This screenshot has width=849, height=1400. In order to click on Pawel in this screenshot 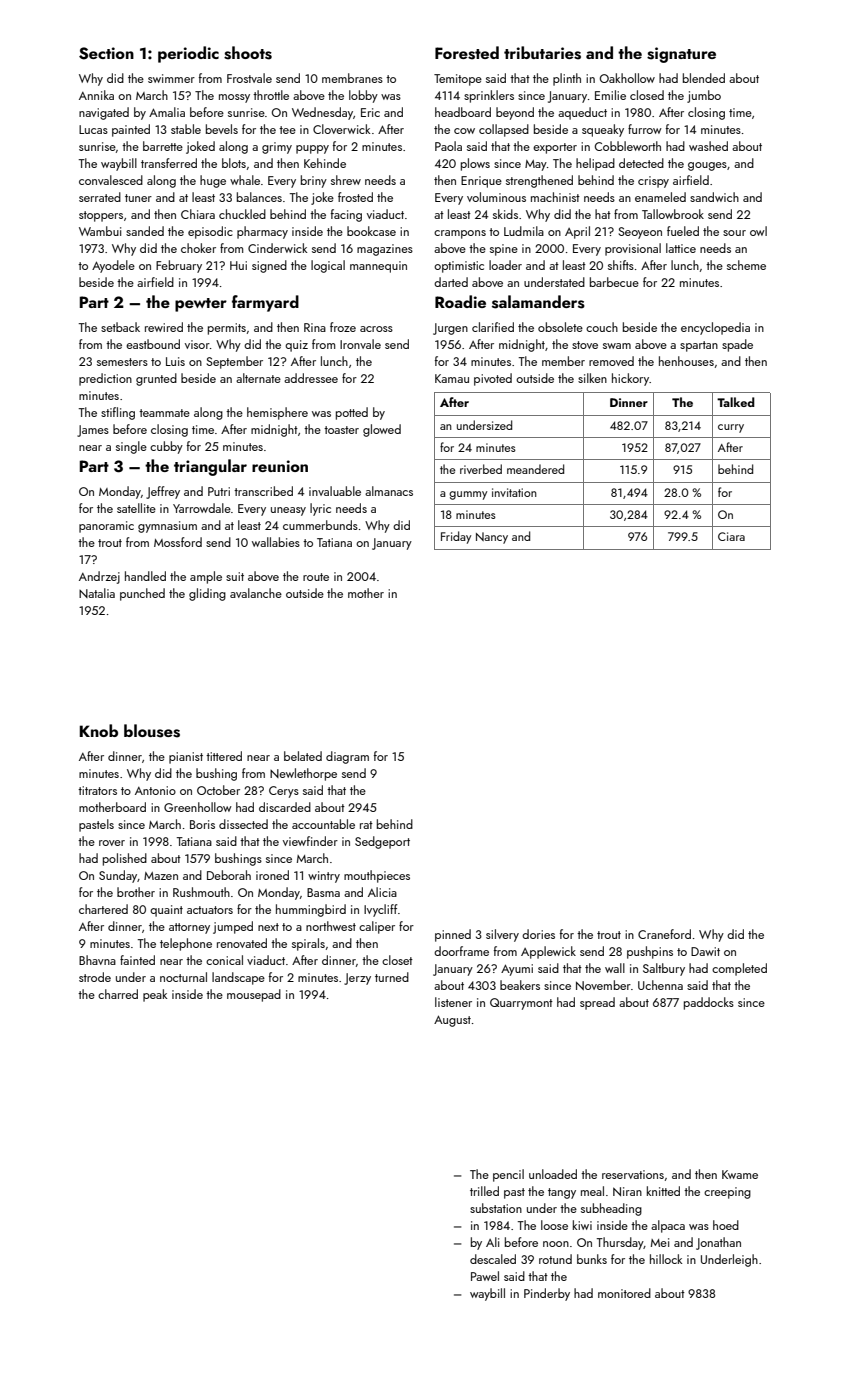, I will do `click(485, 1276)`.
